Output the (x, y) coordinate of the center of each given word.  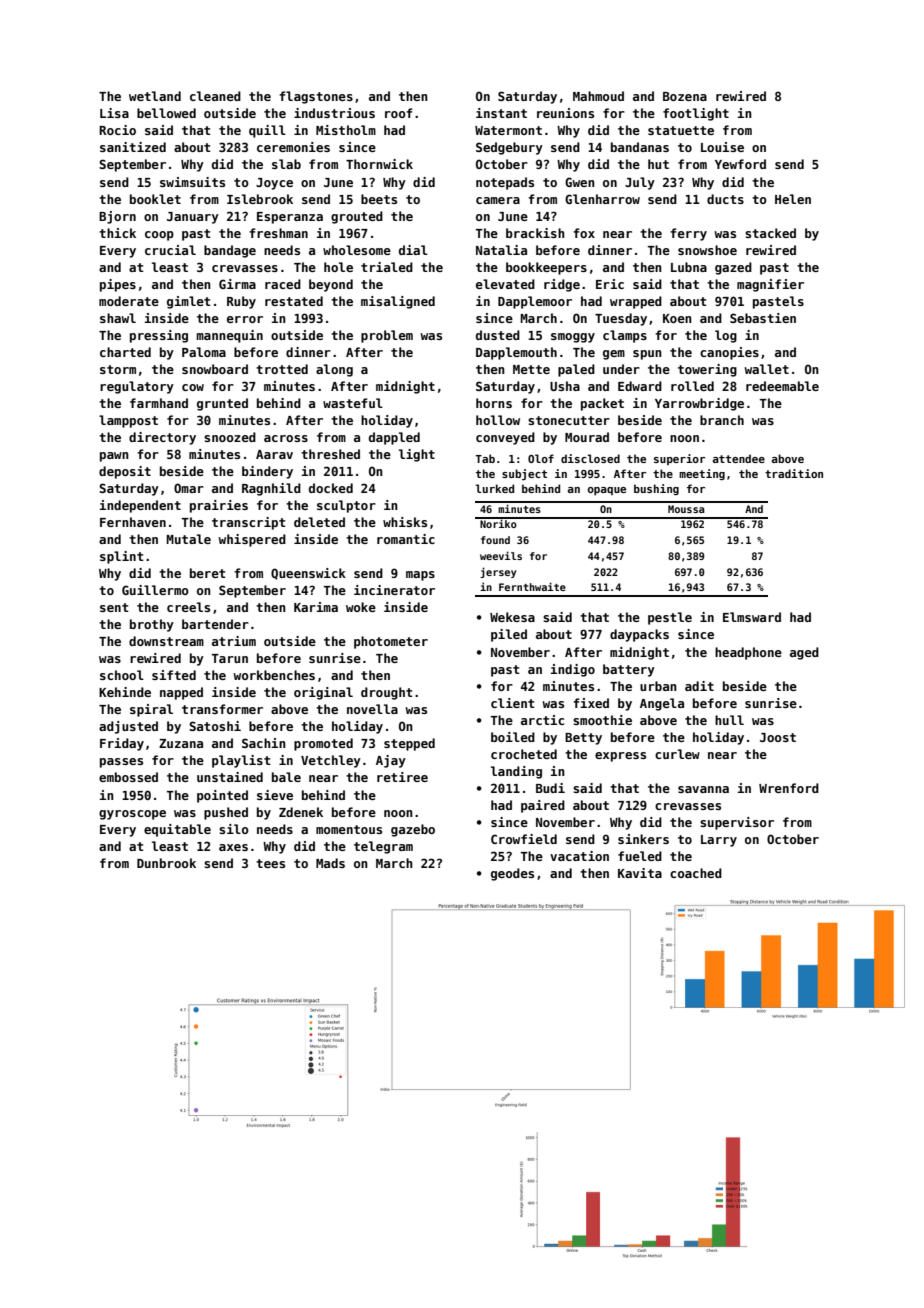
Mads (330, 863)
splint (122, 557)
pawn (114, 457)
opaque (607, 491)
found (495, 540)
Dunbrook (166, 863)
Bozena (685, 96)
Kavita (640, 873)
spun (647, 355)
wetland (155, 96)
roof (399, 113)
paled (576, 370)
